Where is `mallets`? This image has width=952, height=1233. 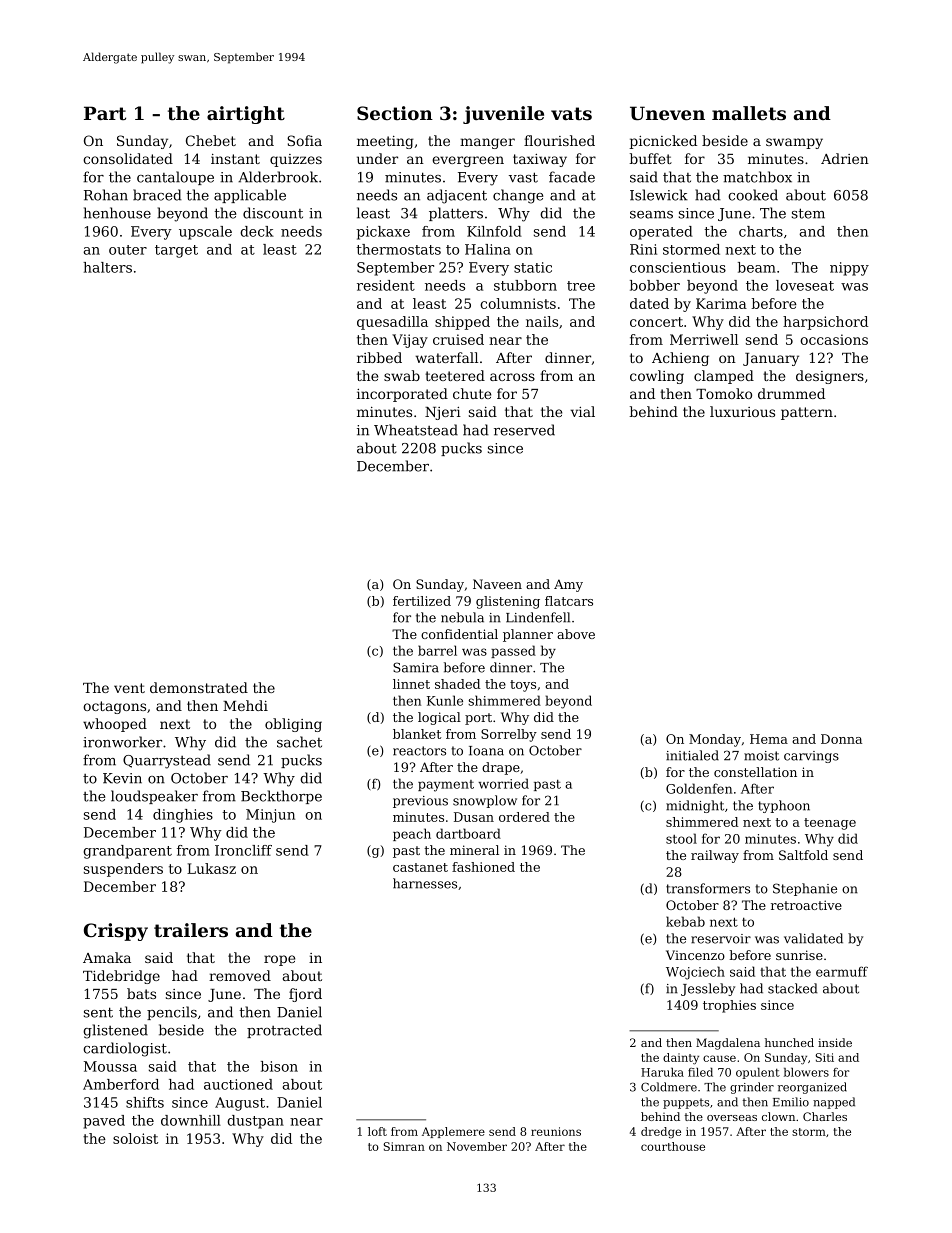
mallets is located at coordinates (749, 113).
